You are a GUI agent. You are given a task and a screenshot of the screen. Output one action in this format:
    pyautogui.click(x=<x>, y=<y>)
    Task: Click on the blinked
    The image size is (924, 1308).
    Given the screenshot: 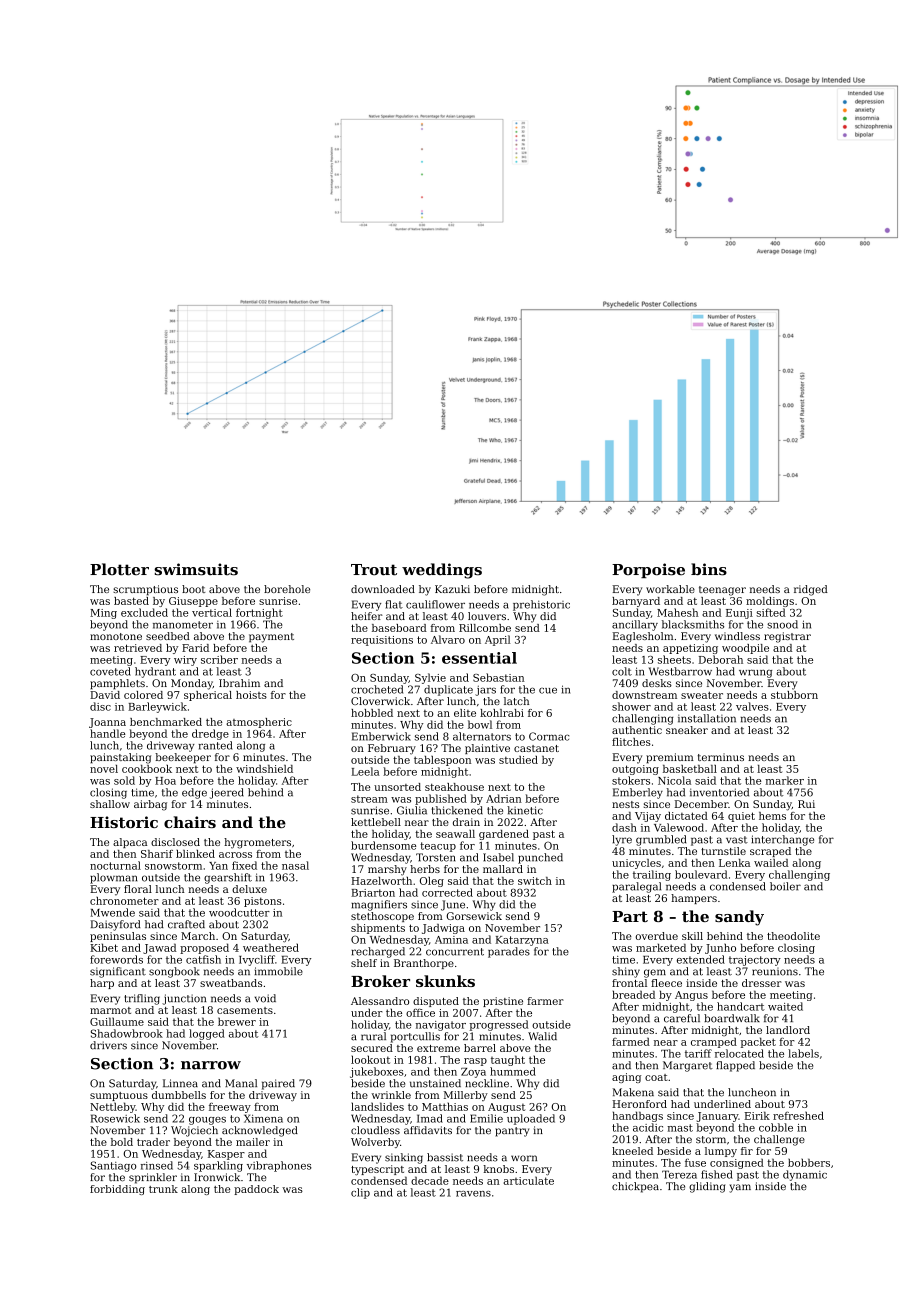 What is the action you would take?
    pyautogui.click(x=195, y=854)
